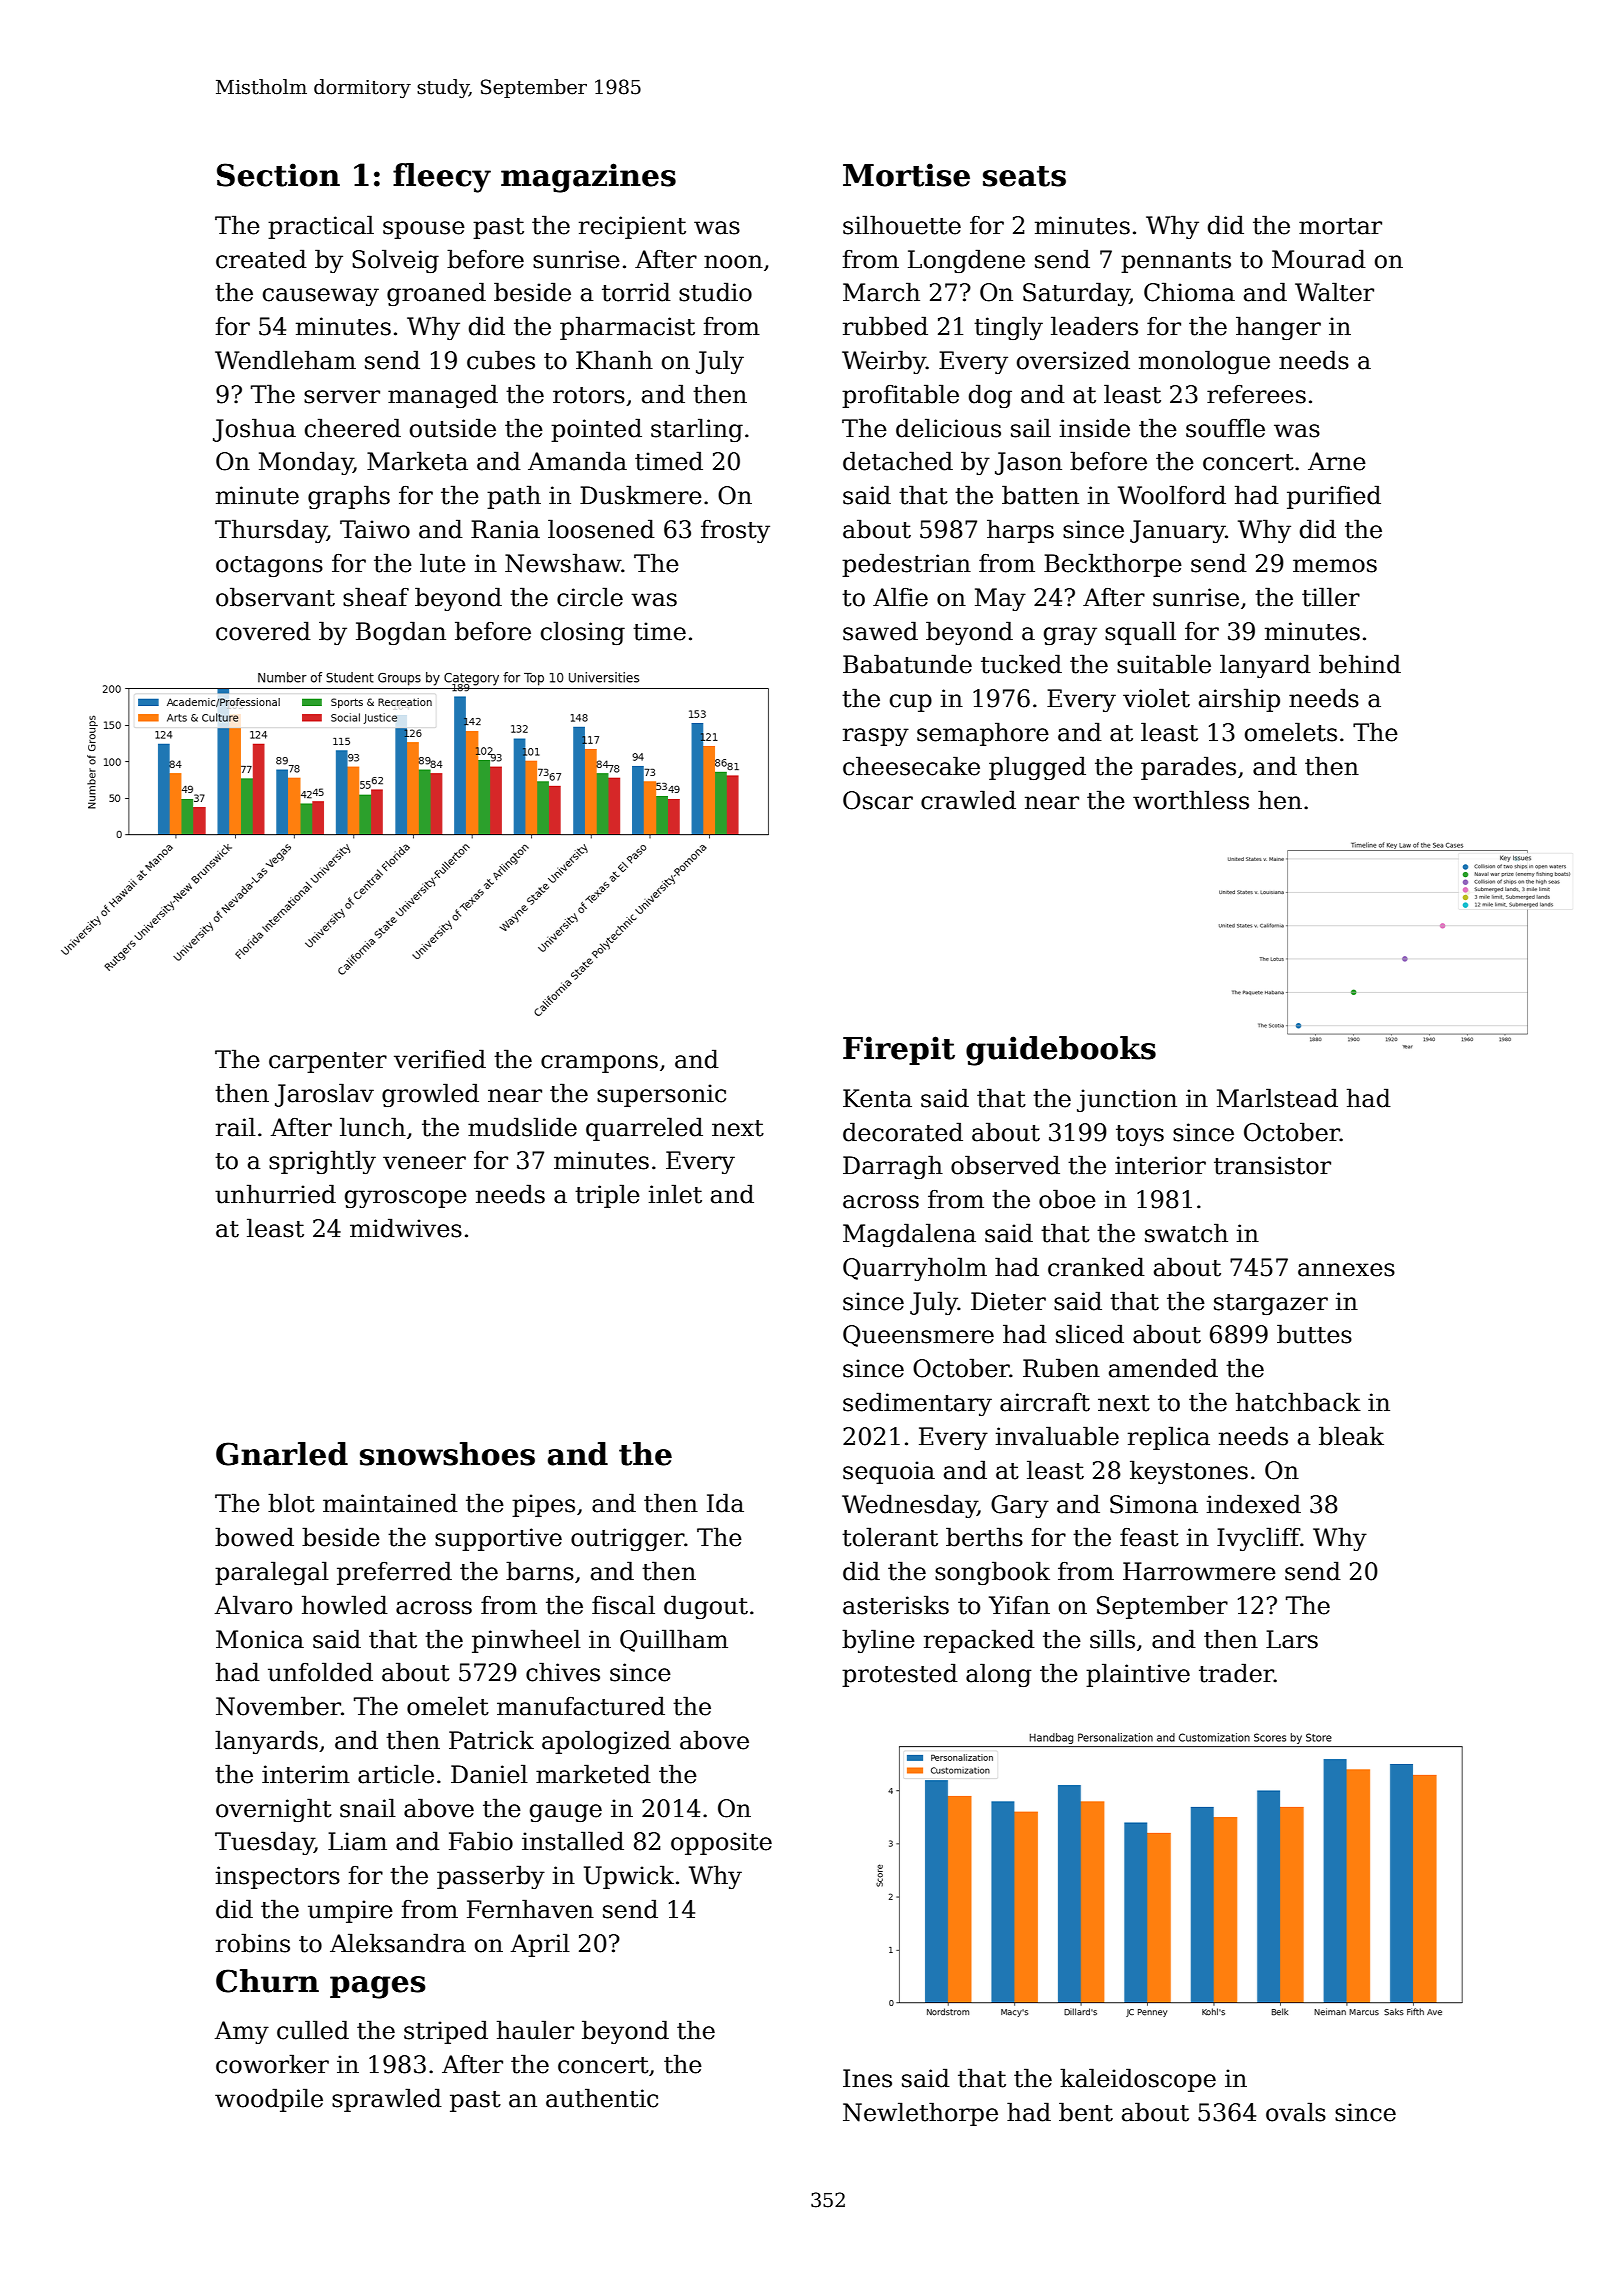  Describe the element at coordinates (1045, 1402) in the document. I see `aircraft` at that location.
